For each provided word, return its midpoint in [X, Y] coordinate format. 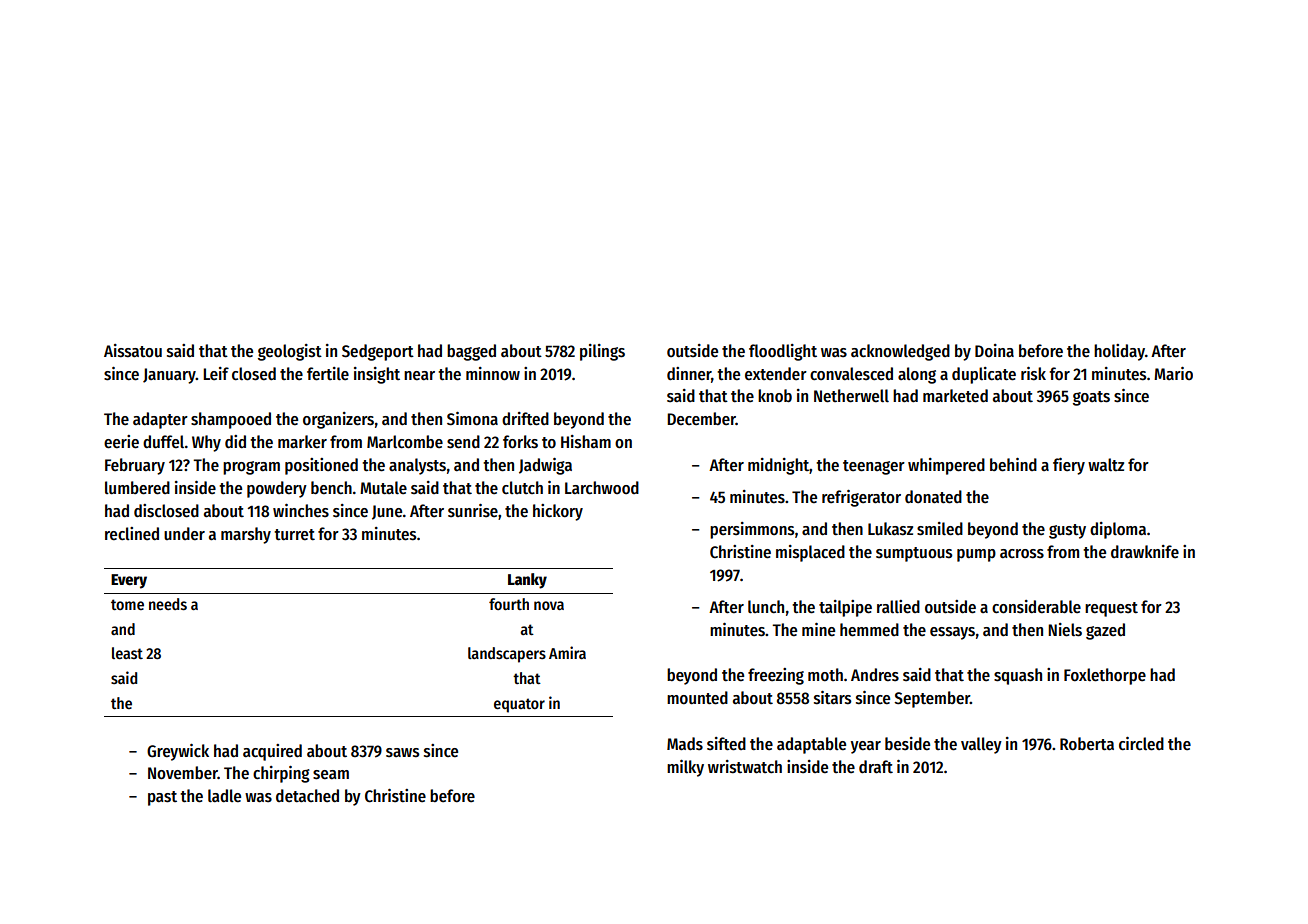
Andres [875, 675]
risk [1033, 374]
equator [519, 705]
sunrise [473, 511]
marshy [246, 535]
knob [775, 395]
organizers [338, 420]
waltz [1106, 465]
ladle [224, 796]
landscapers [507, 655]
